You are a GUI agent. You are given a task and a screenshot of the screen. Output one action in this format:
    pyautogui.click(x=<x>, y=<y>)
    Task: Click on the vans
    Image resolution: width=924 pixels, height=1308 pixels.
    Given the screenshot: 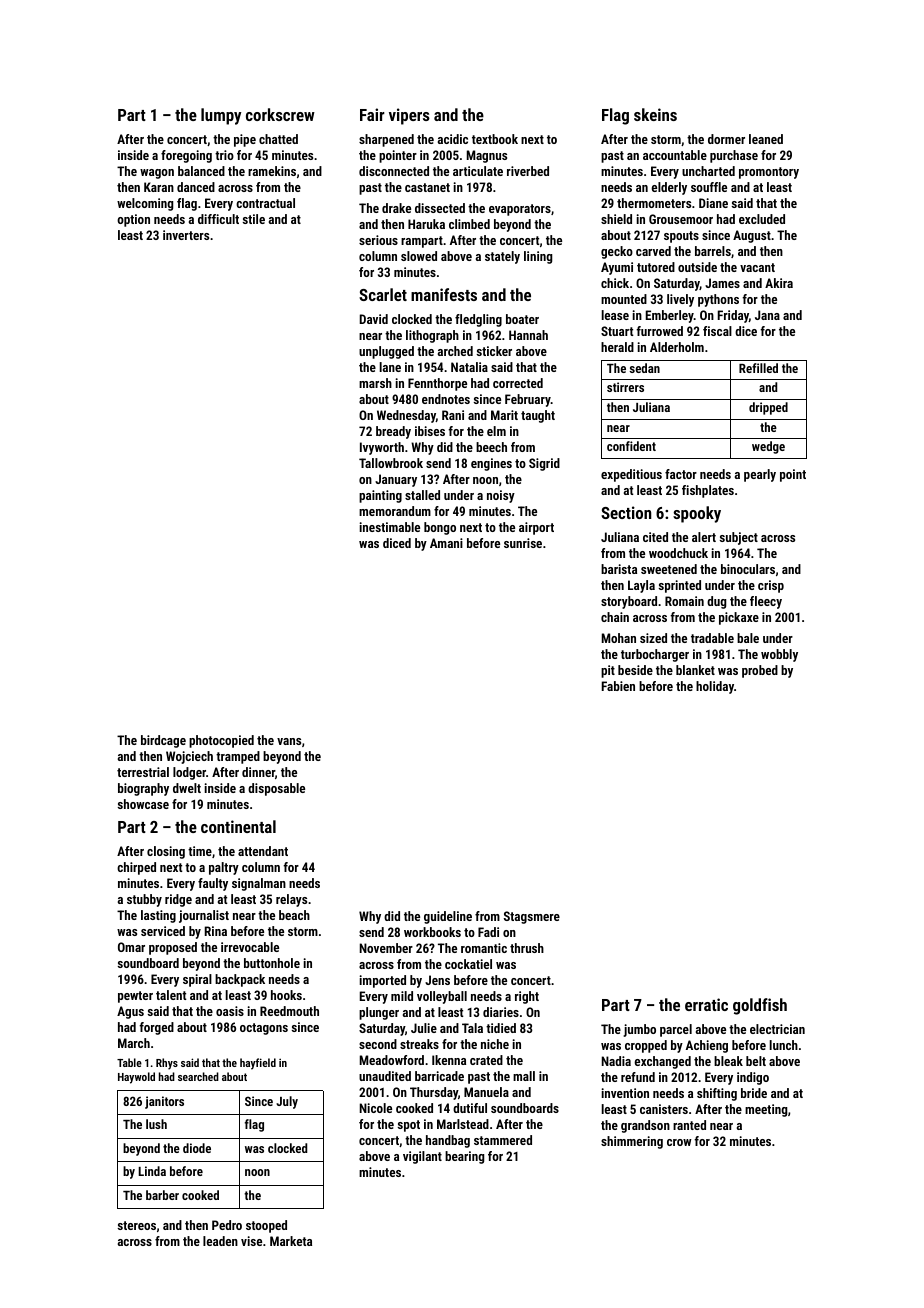 What is the action you would take?
    pyautogui.click(x=289, y=741)
